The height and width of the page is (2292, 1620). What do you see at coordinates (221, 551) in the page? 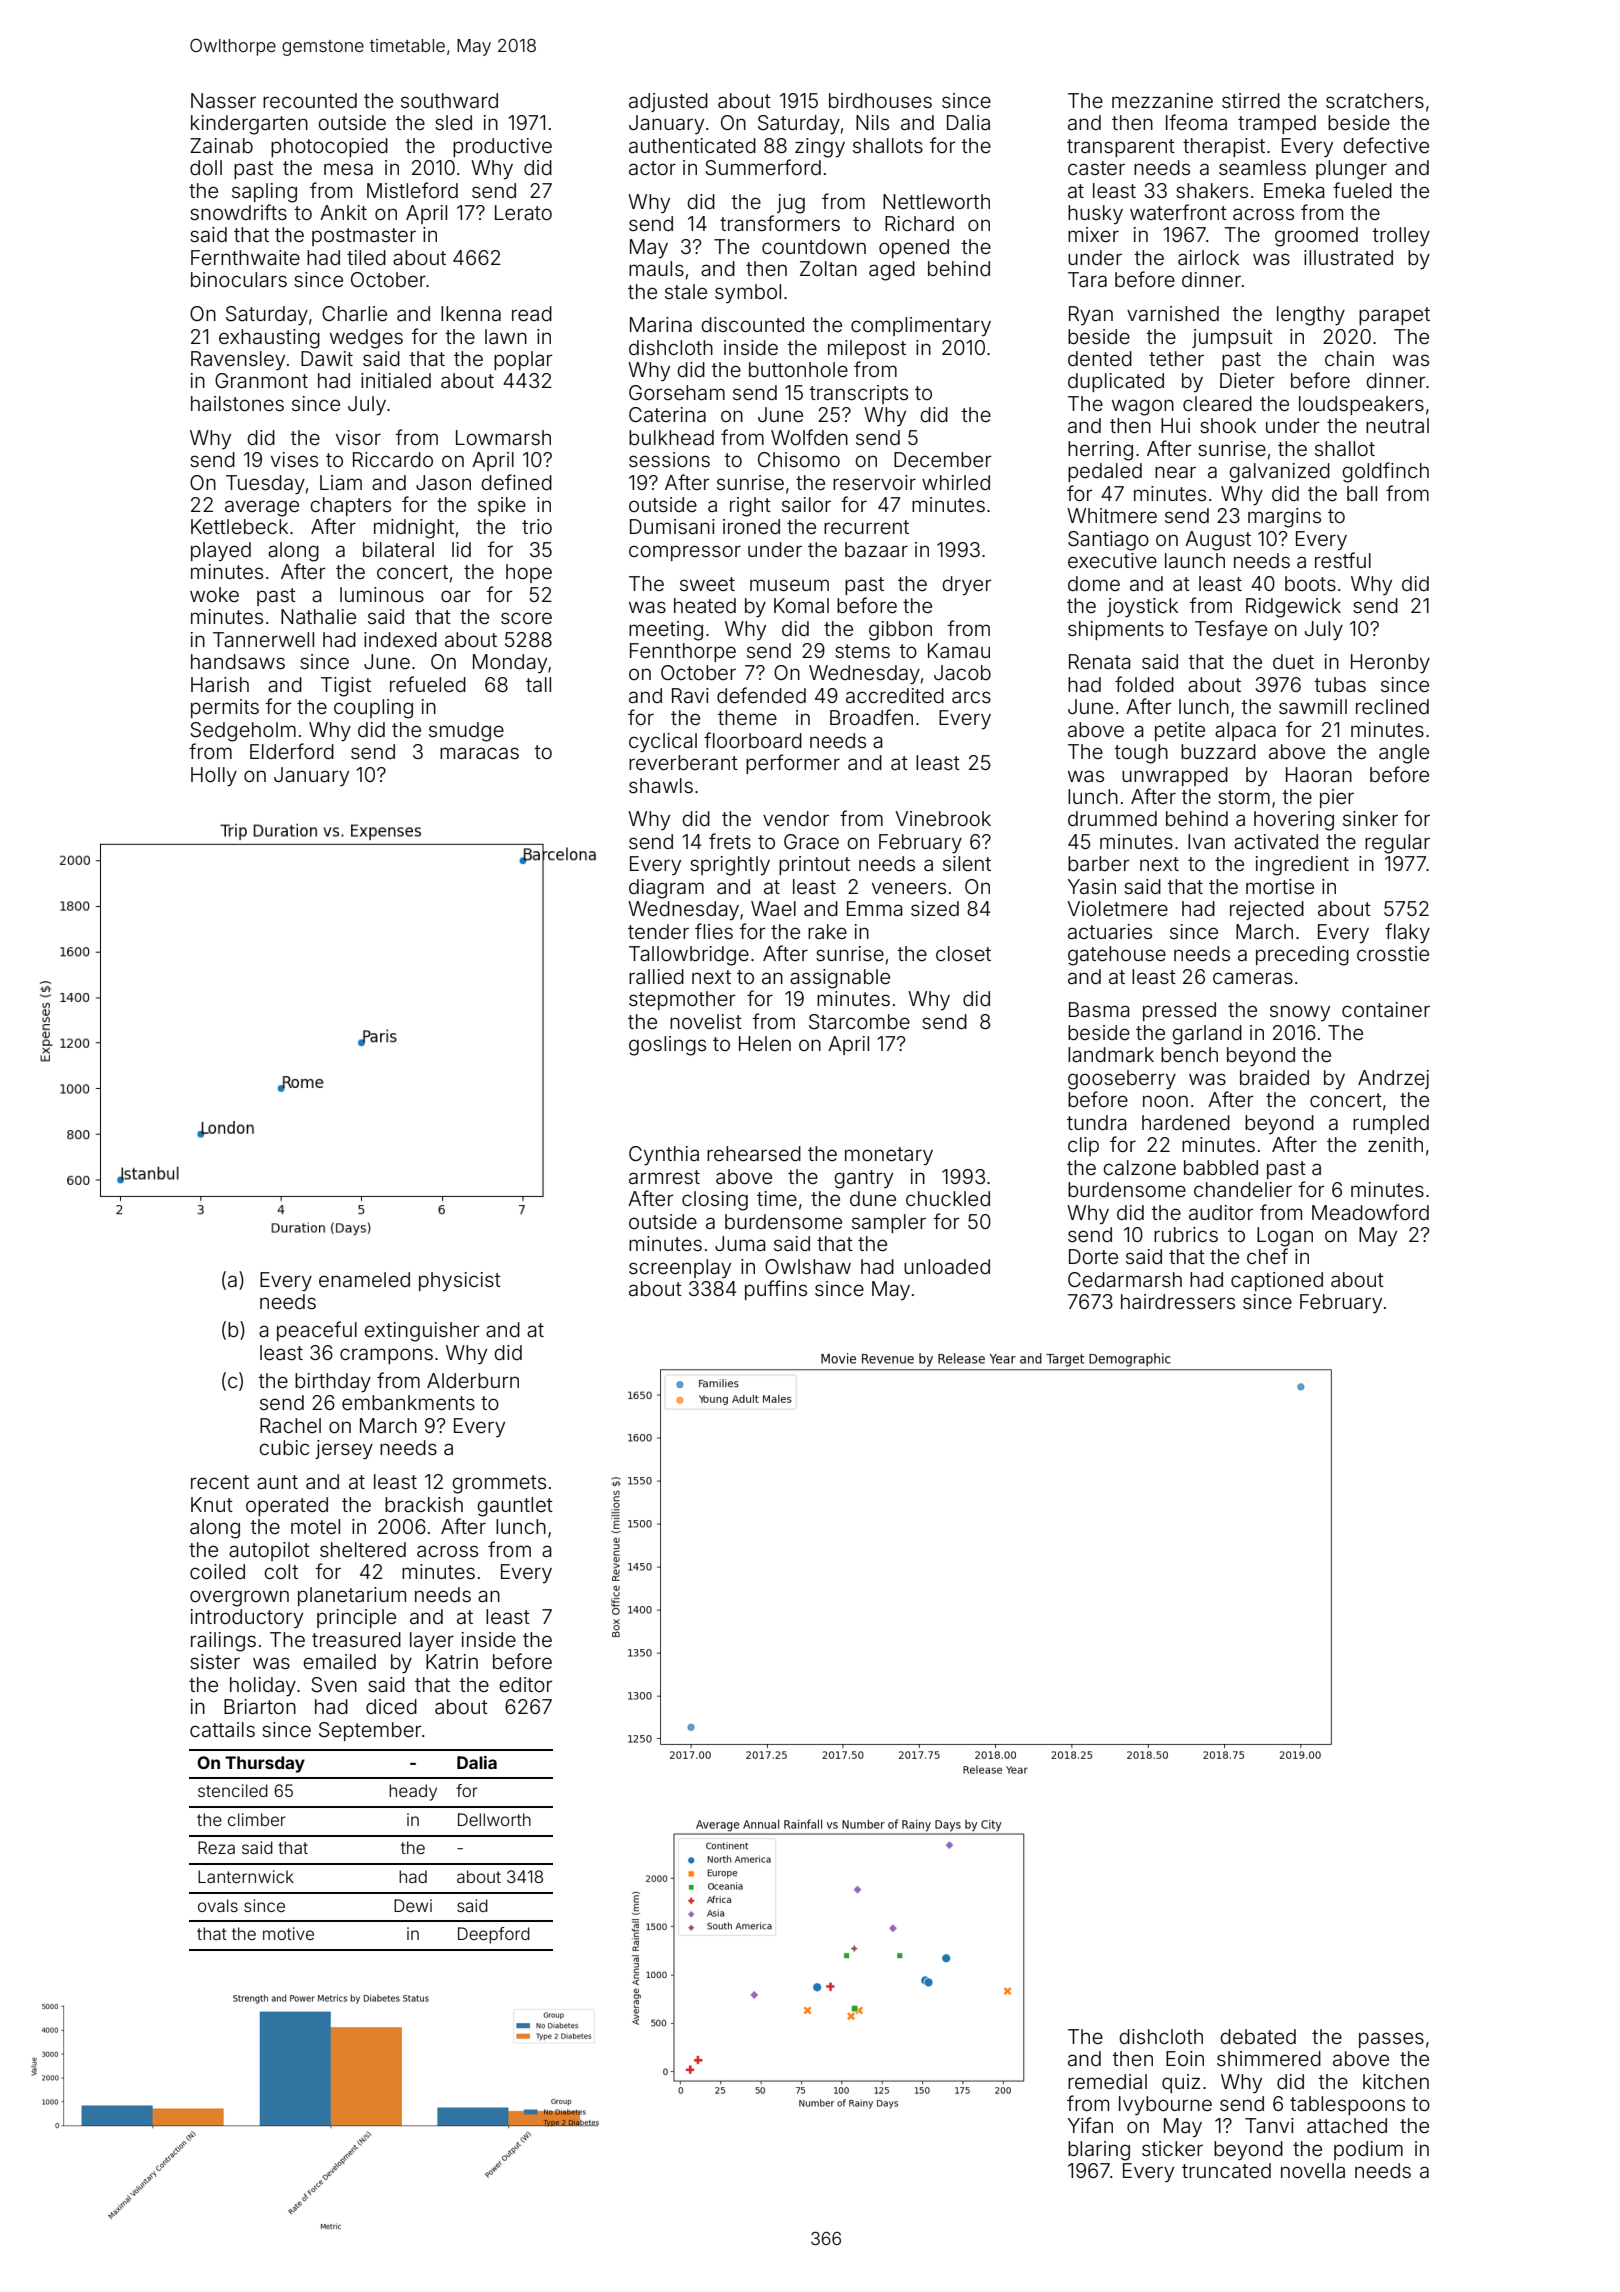
I see `played` at bounding box center [221, 551].
